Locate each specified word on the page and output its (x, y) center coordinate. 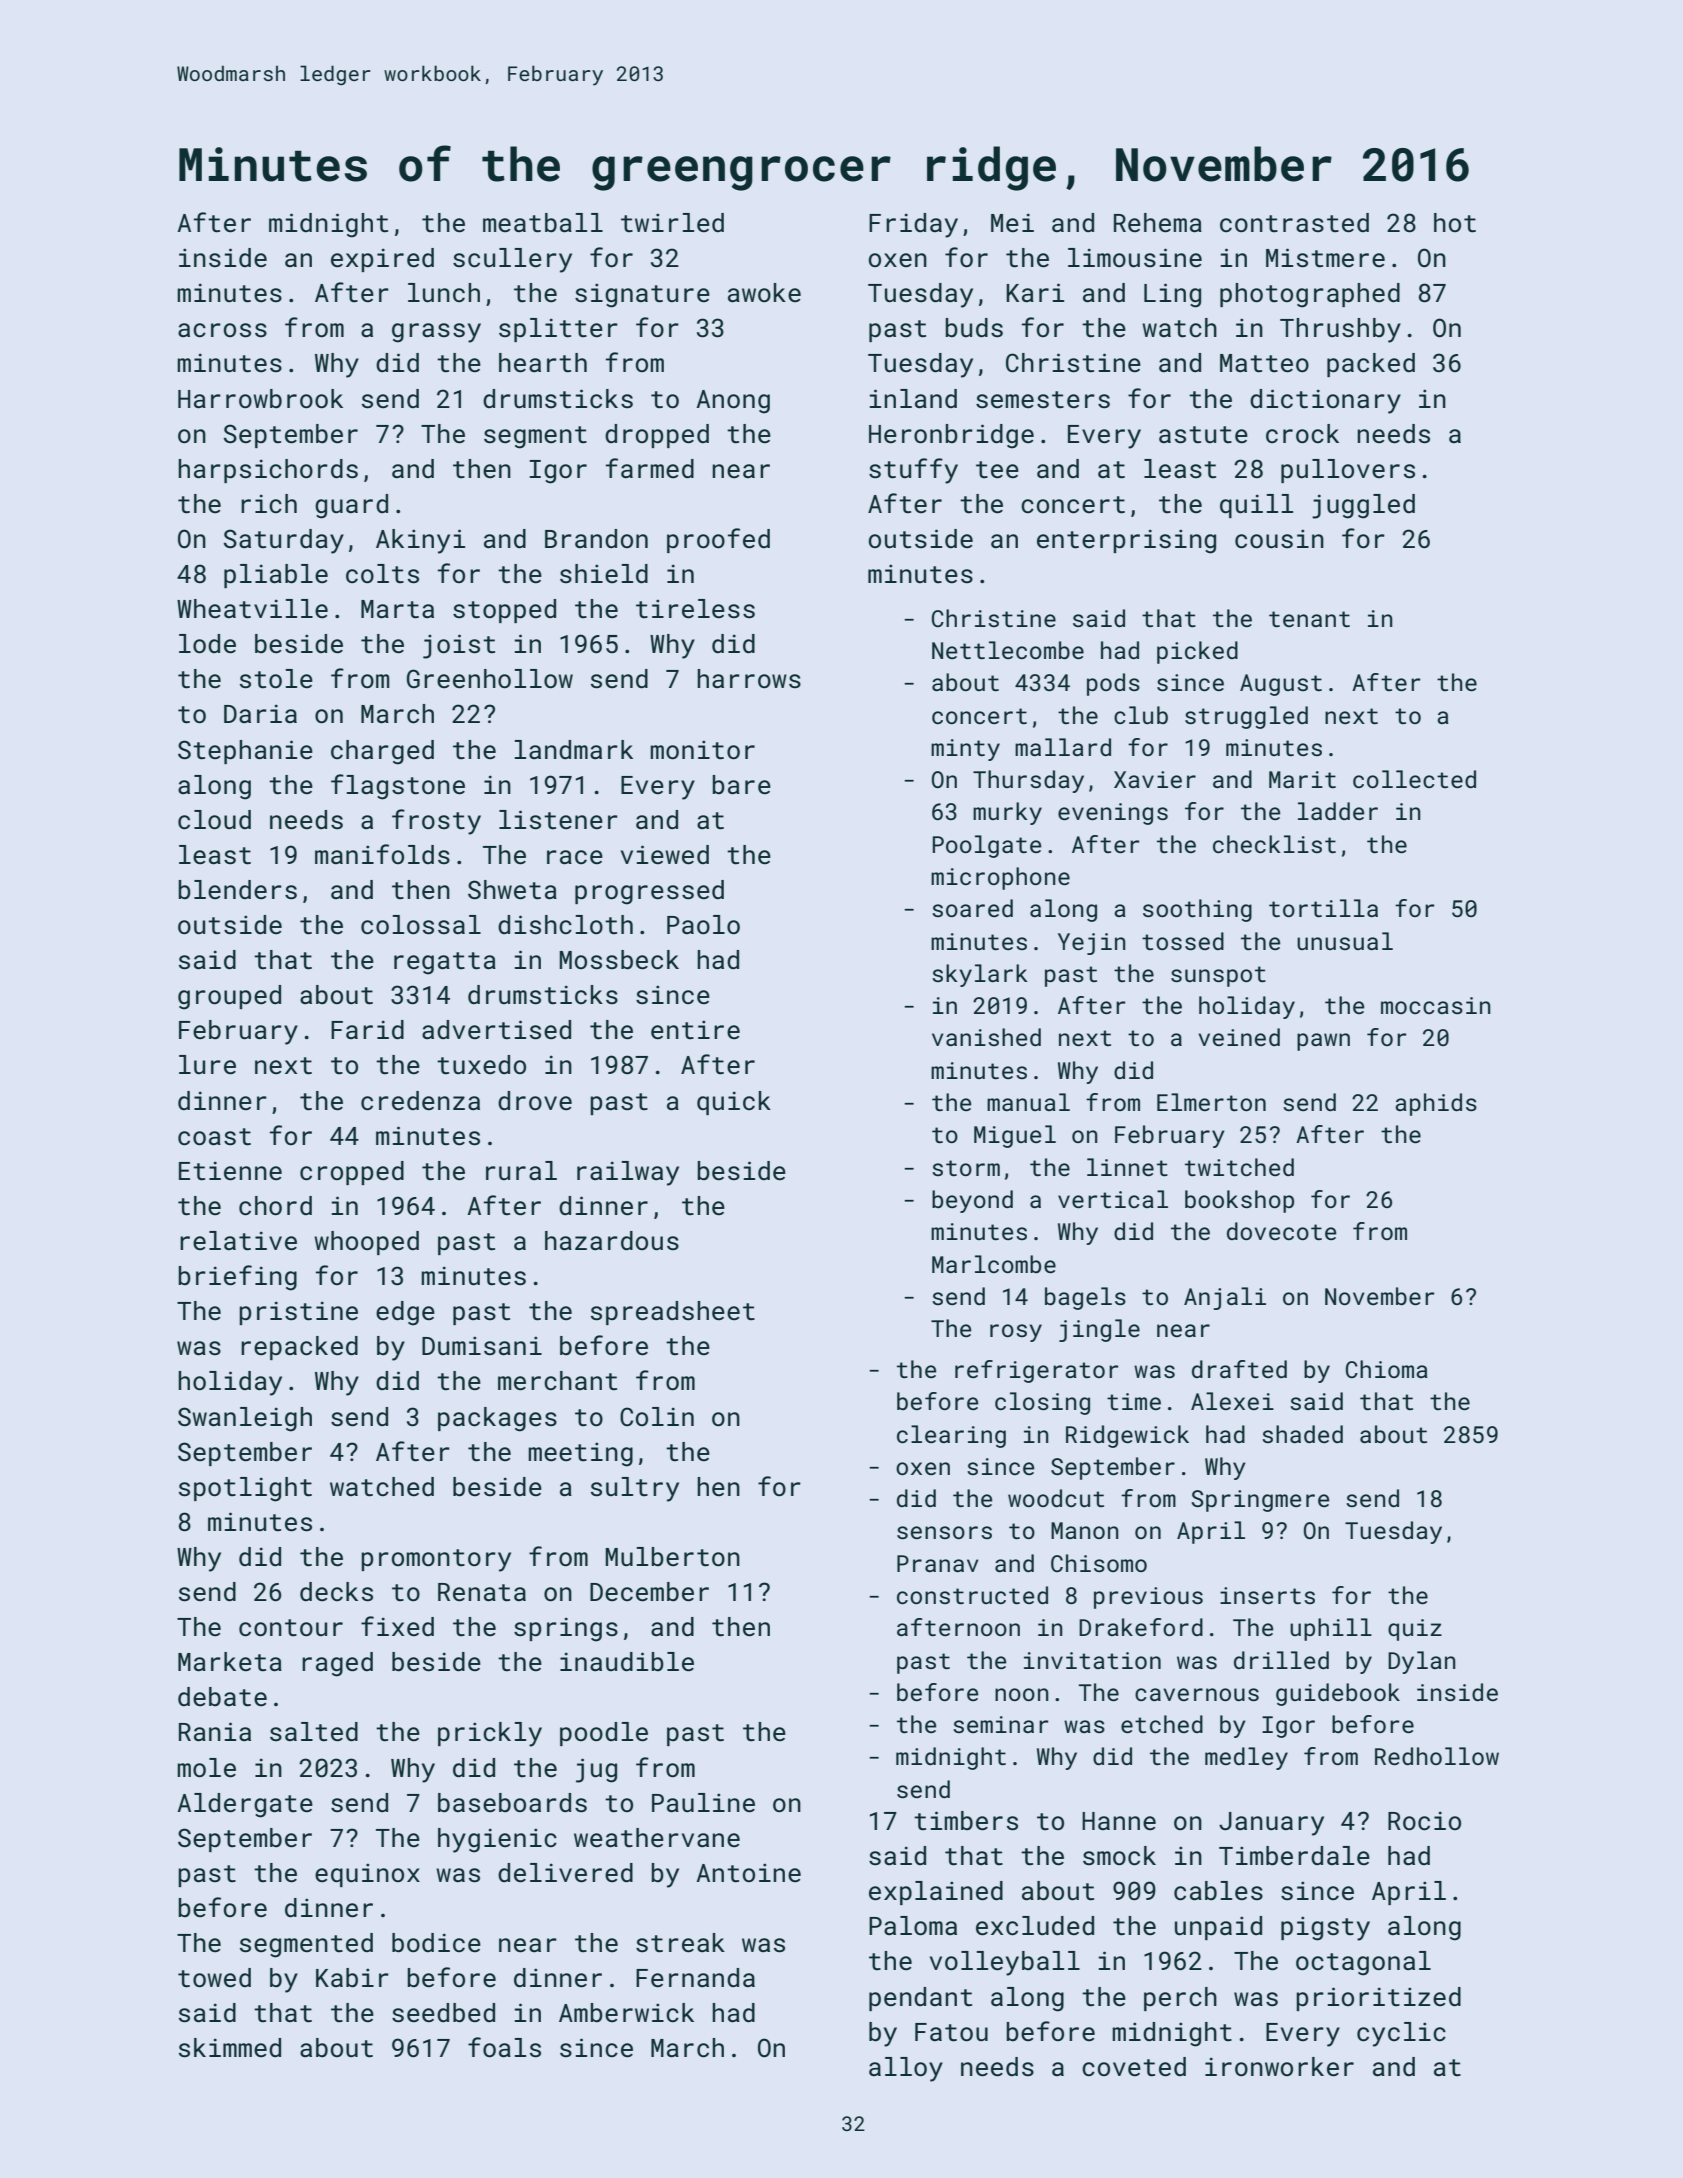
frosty (436, 822)
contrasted (1294, 223)
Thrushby (1340, 330)
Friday (913, 225)
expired (382, 260)
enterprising (1126, 541)
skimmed (230, 2048)
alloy (906, 2069)
